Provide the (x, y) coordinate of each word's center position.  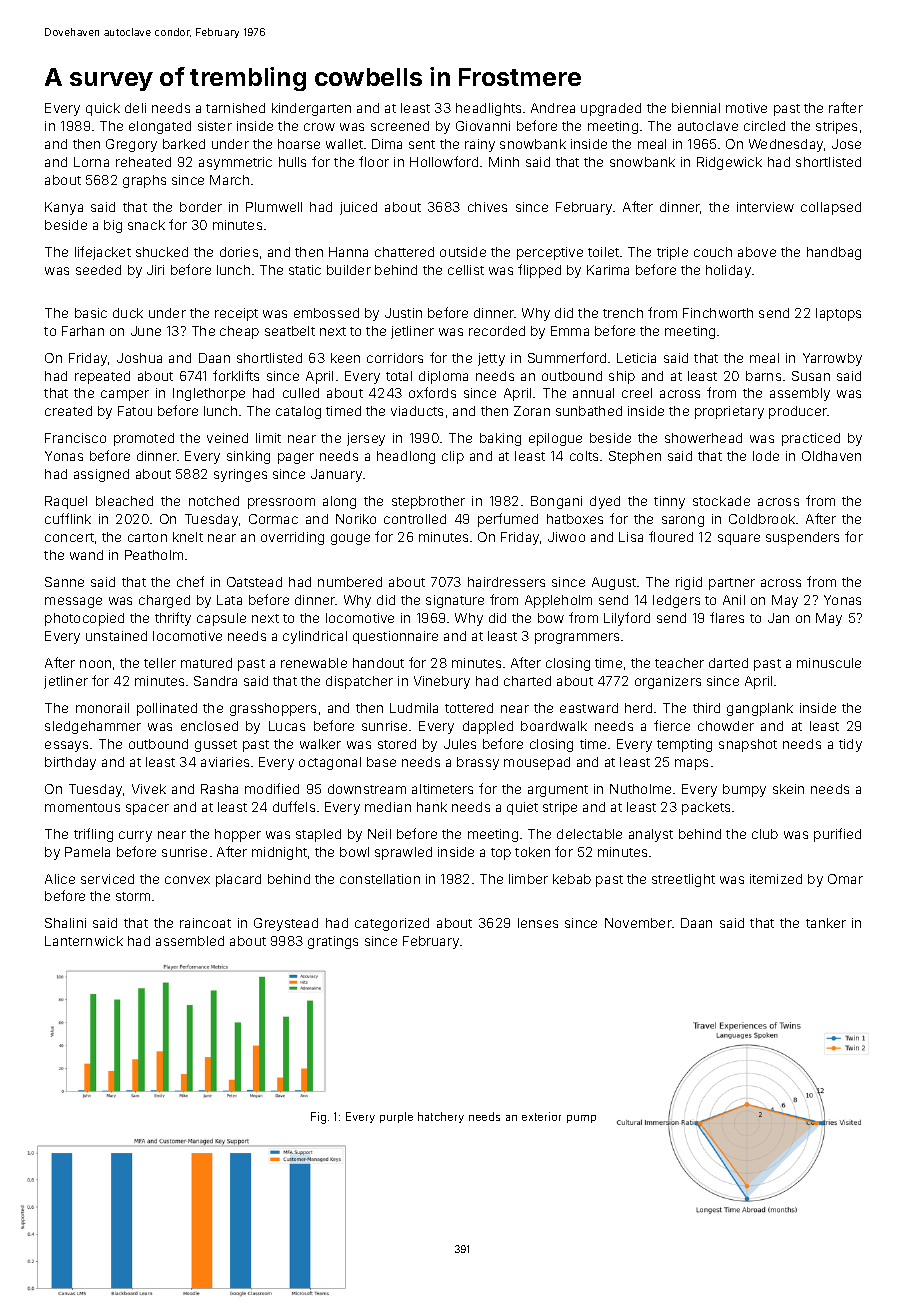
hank (432, 807)
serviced (107, 879)
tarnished (235, 108)
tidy (850, 745)
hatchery (441, 1117)
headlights (488, 109)
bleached (124, 501)
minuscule (829, 663)
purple (396, 1117)
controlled (415, 519)
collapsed (831, 208)
